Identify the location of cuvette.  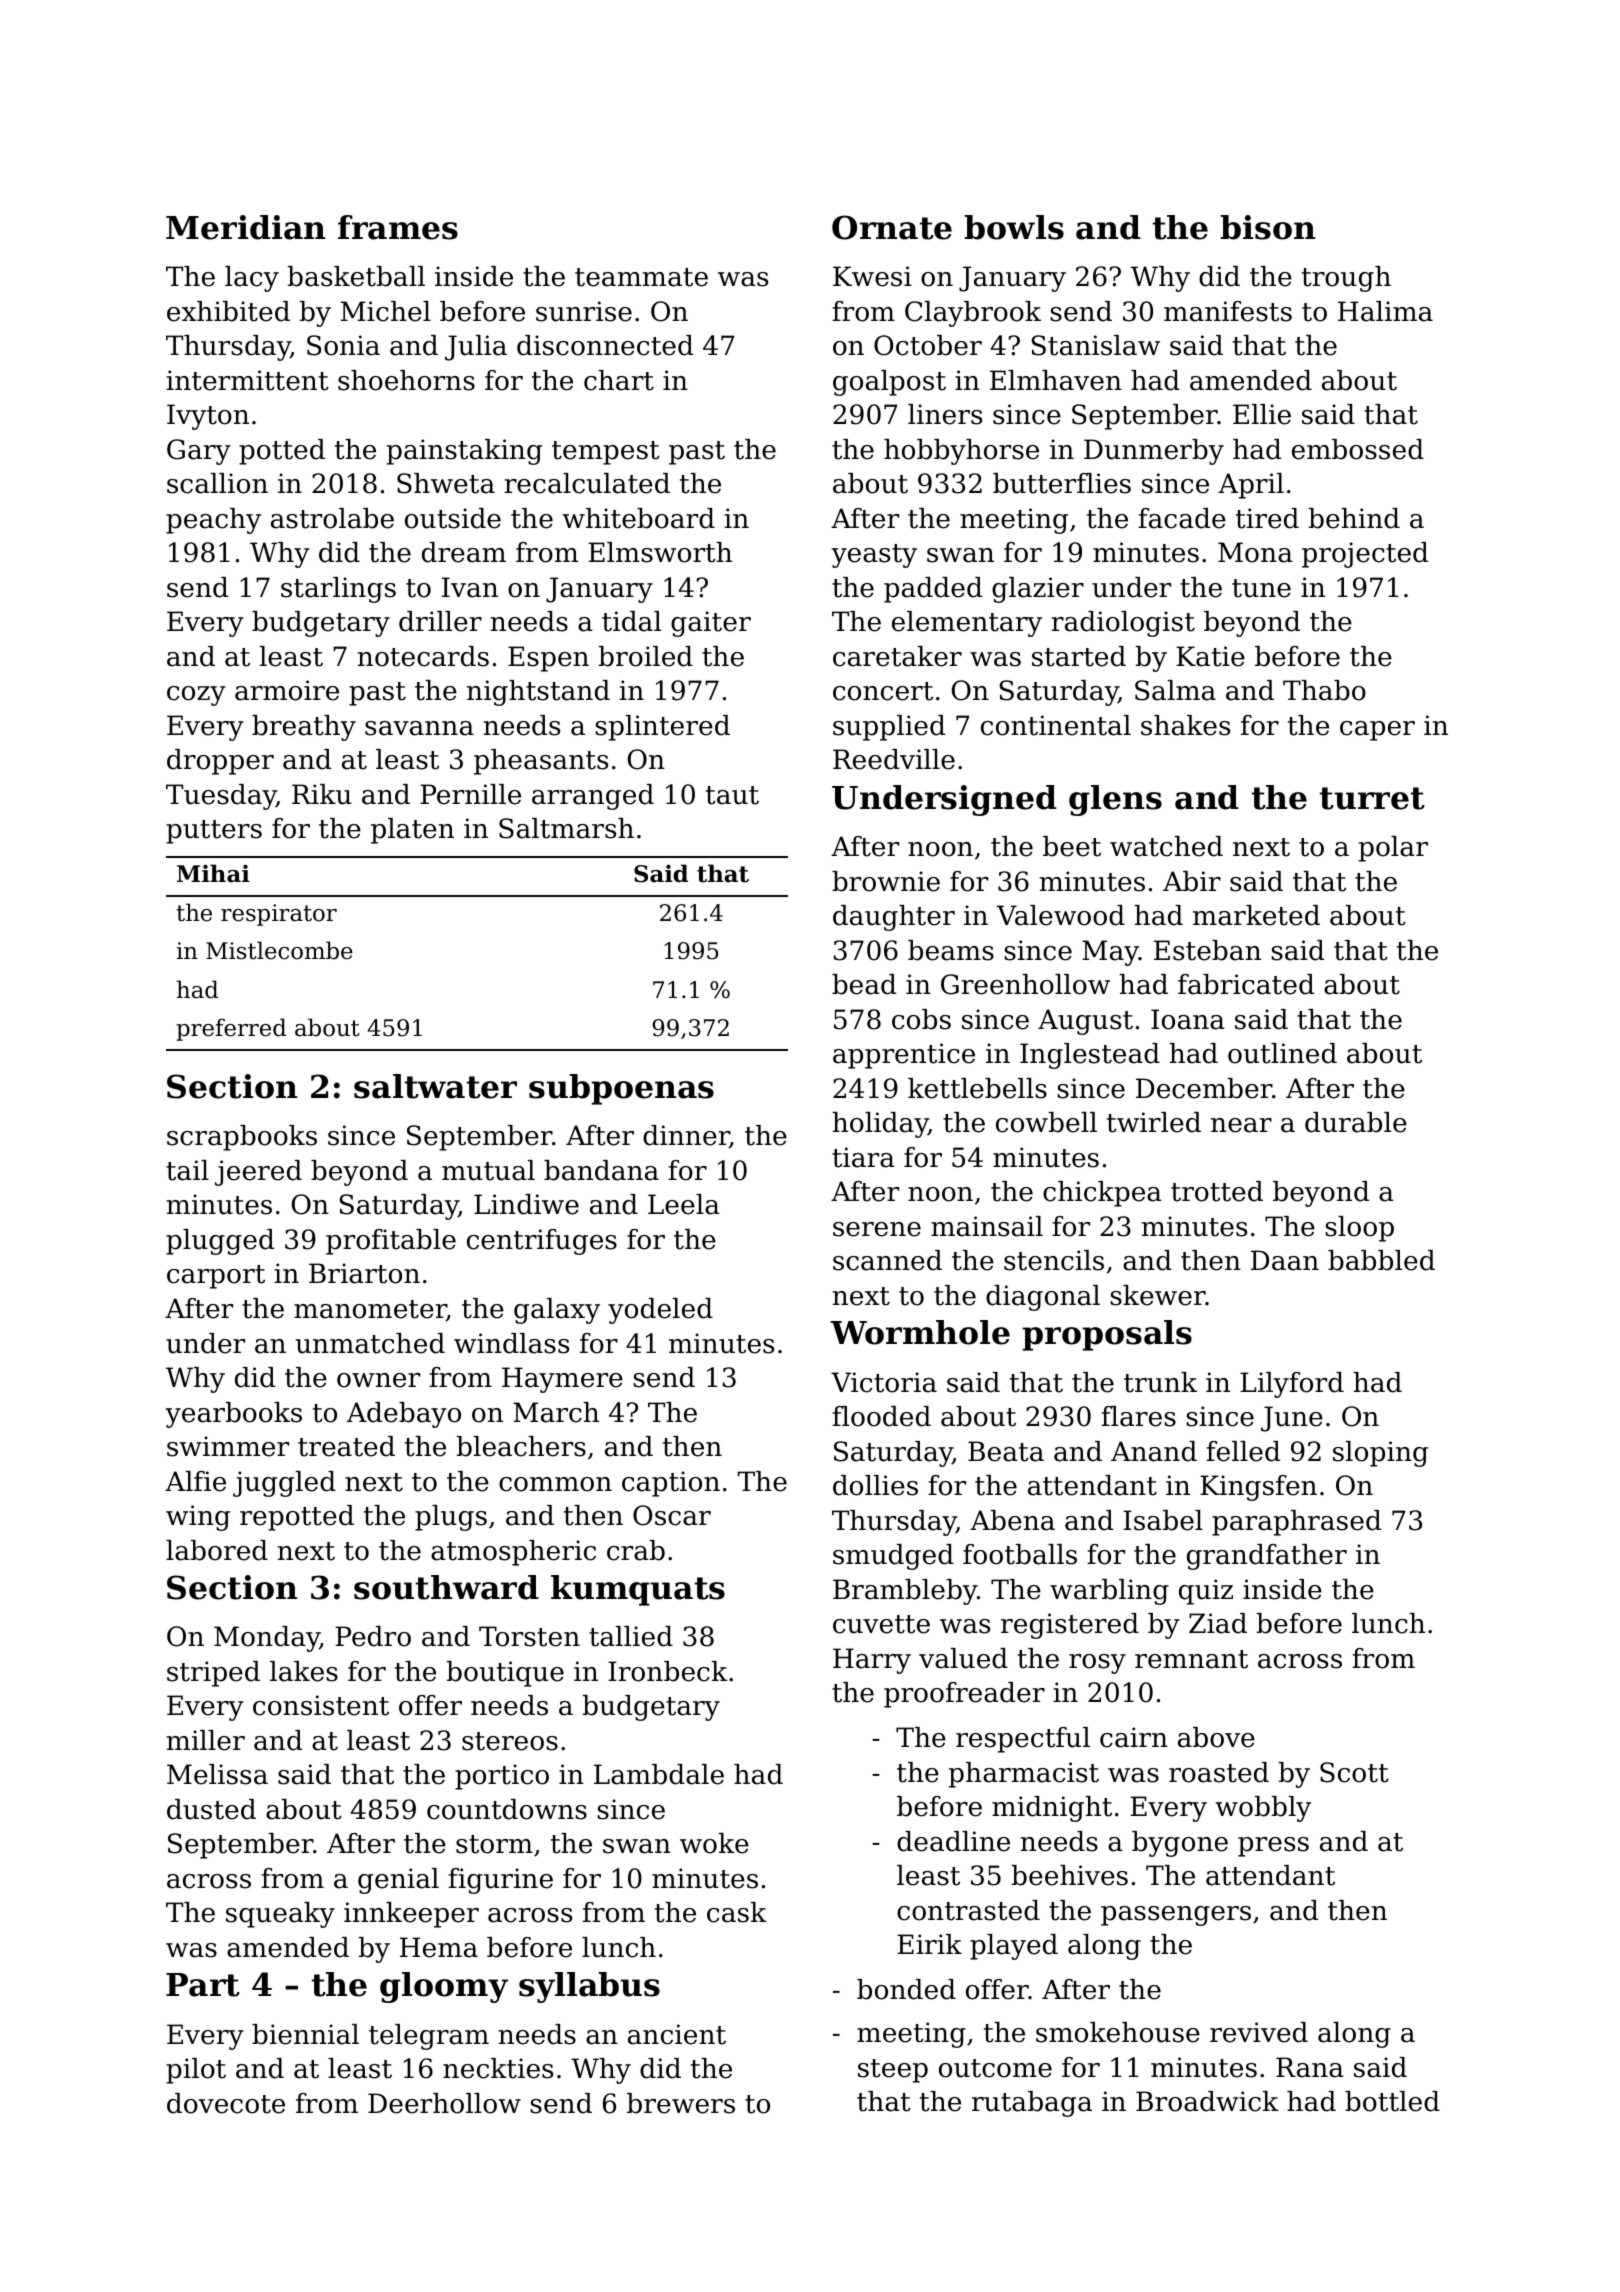
(881, 1624).
